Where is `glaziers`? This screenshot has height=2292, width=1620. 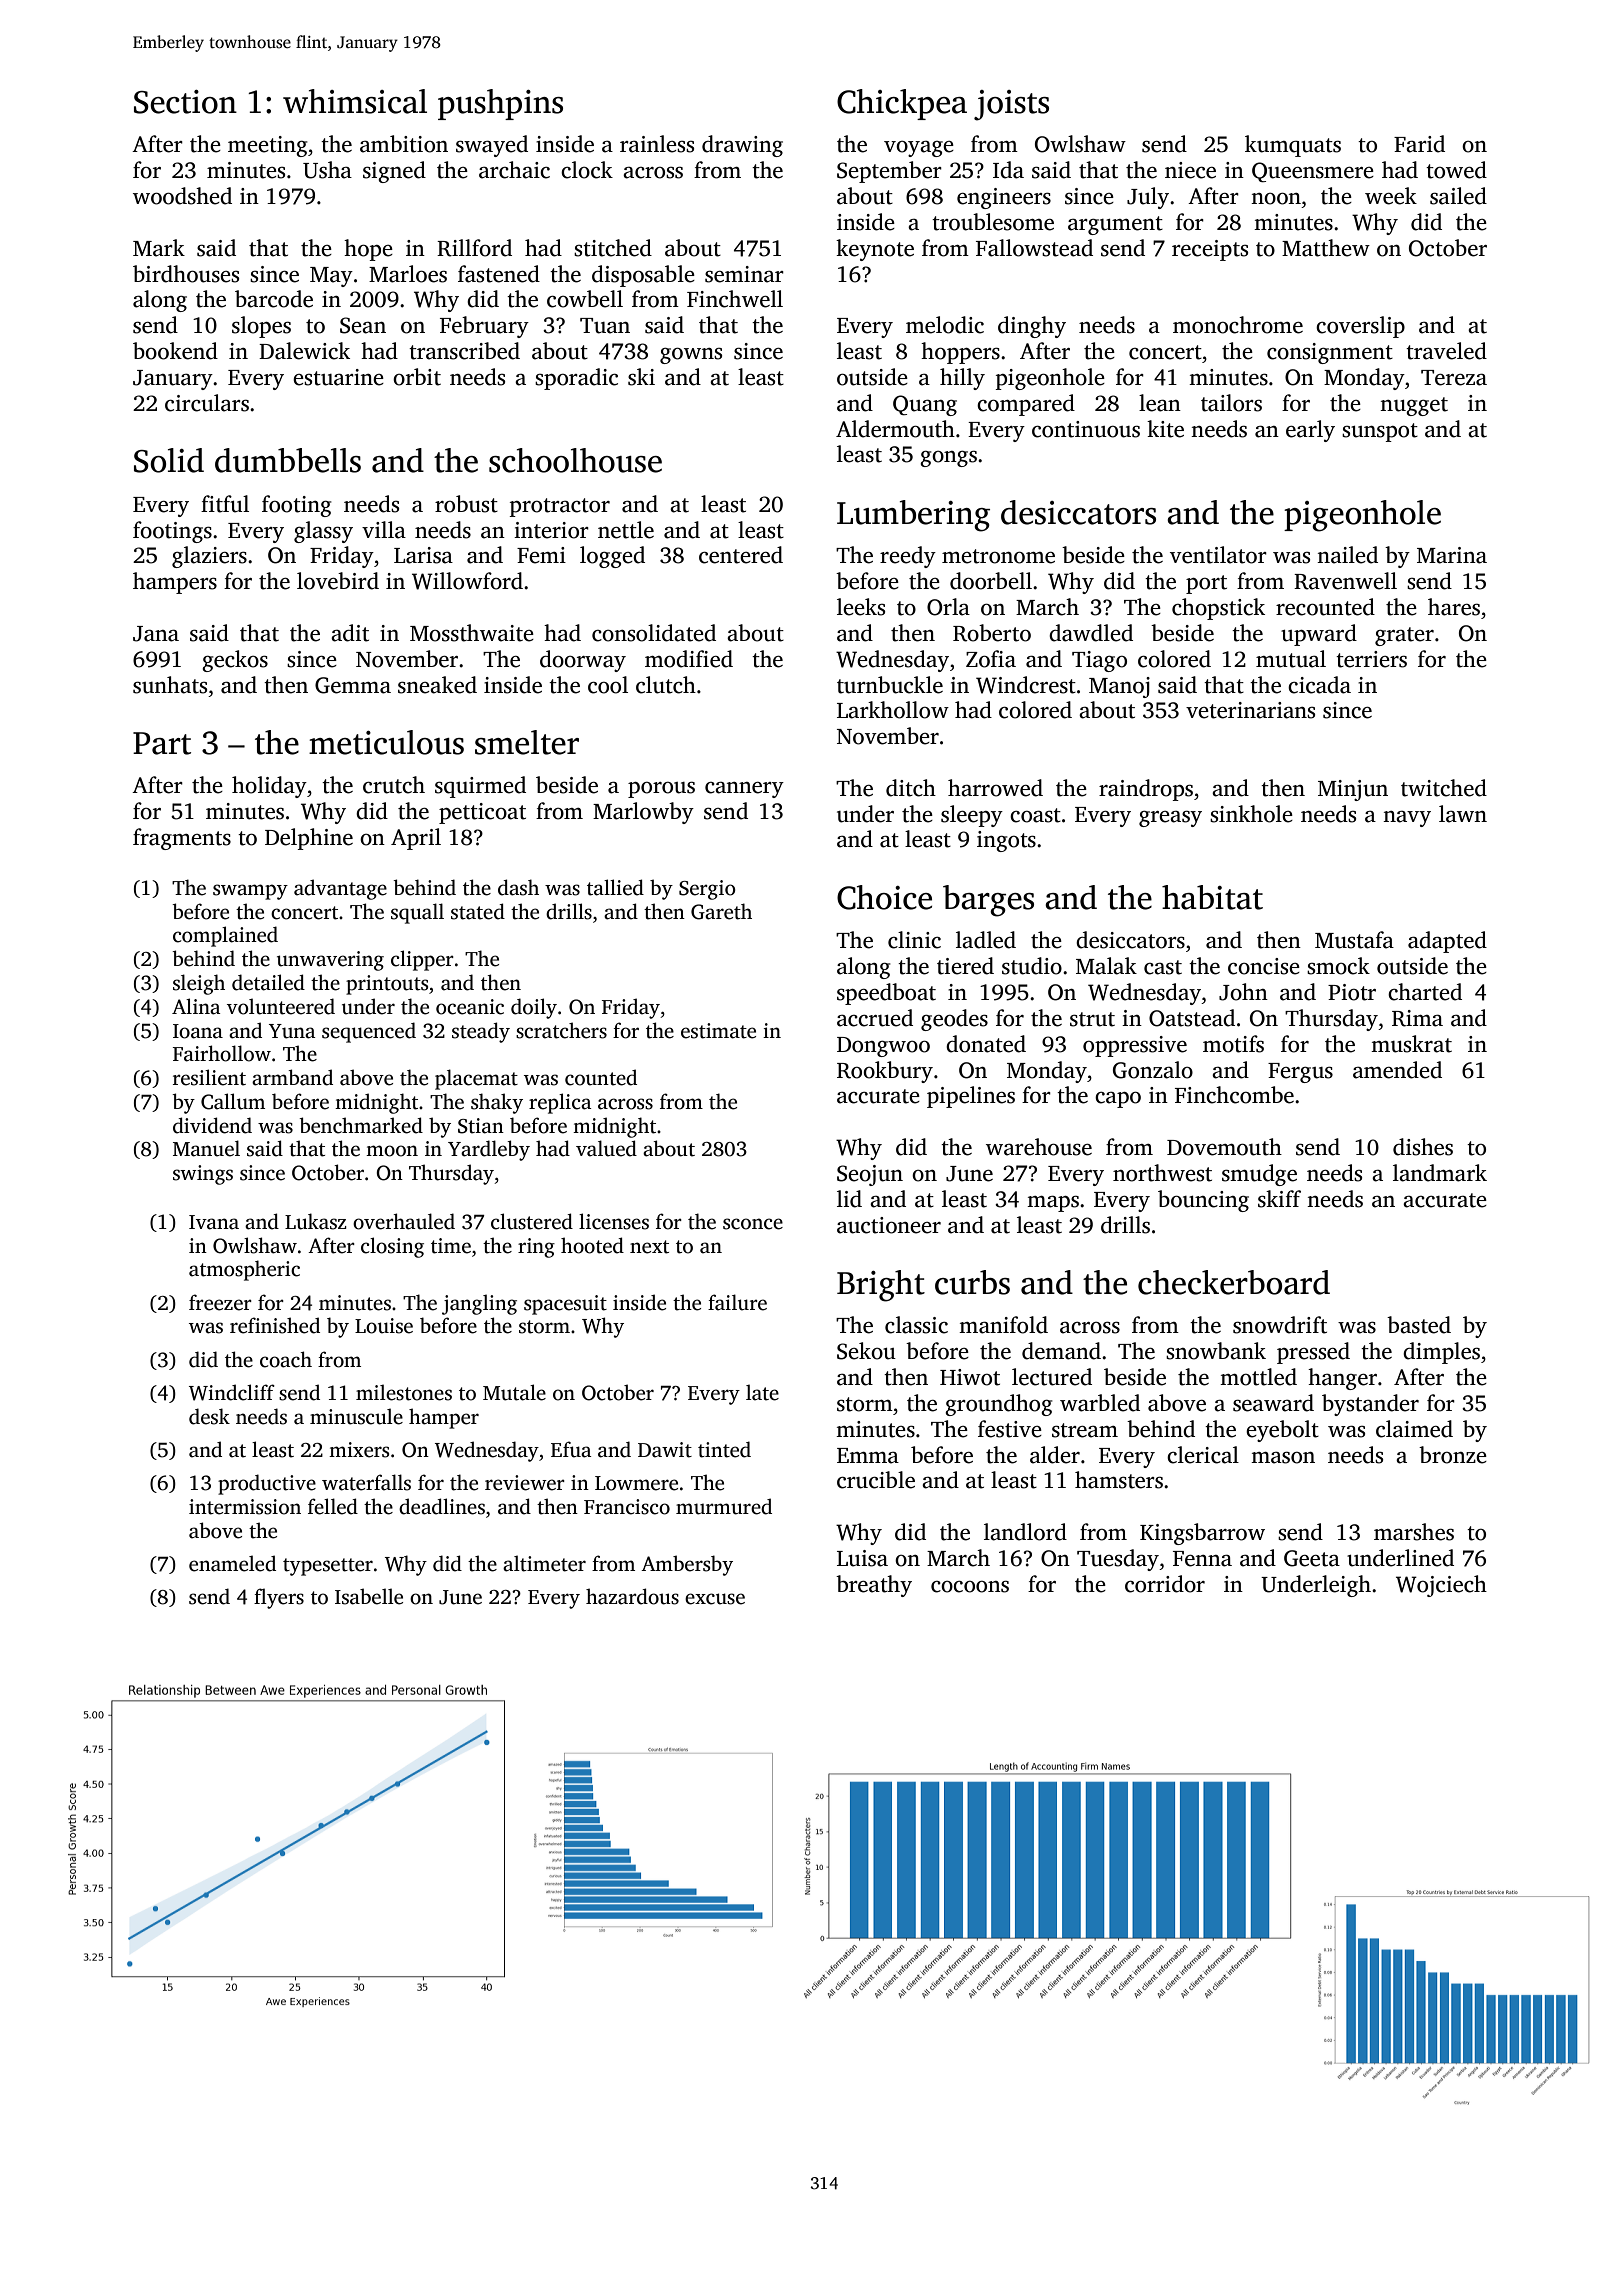
glaziers is located at coordinates (209, 557).
